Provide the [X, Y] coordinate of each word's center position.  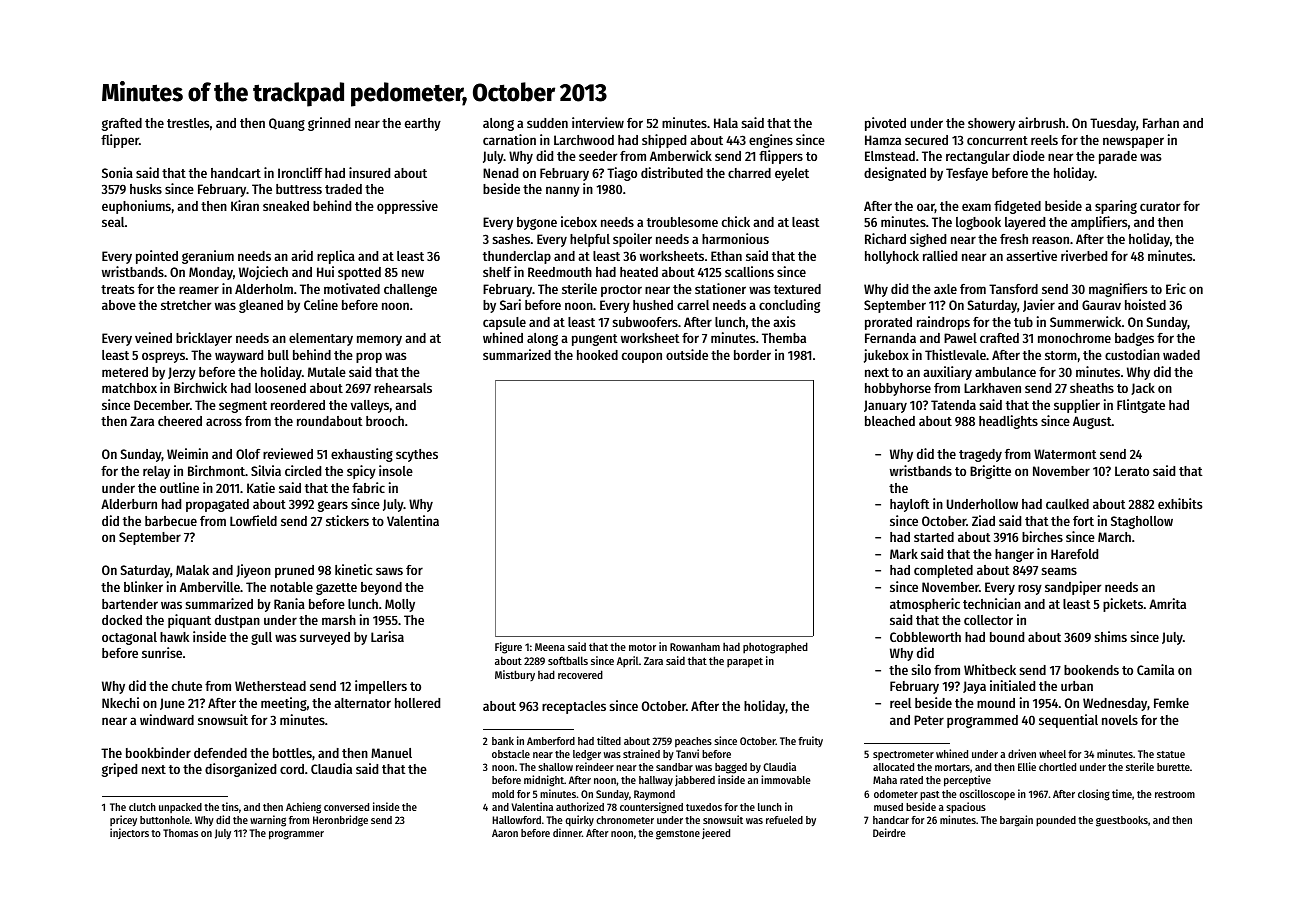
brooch [385, 421]
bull [278, 355]
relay [156, 472]
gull [261, 638]
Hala [726, 123]
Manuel [391, 753]
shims [1110, 636]
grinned [329, 124]
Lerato [1132, 471]
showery [991, 124]
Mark [904, 554]
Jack [1143, 389]
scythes [417, 455]
